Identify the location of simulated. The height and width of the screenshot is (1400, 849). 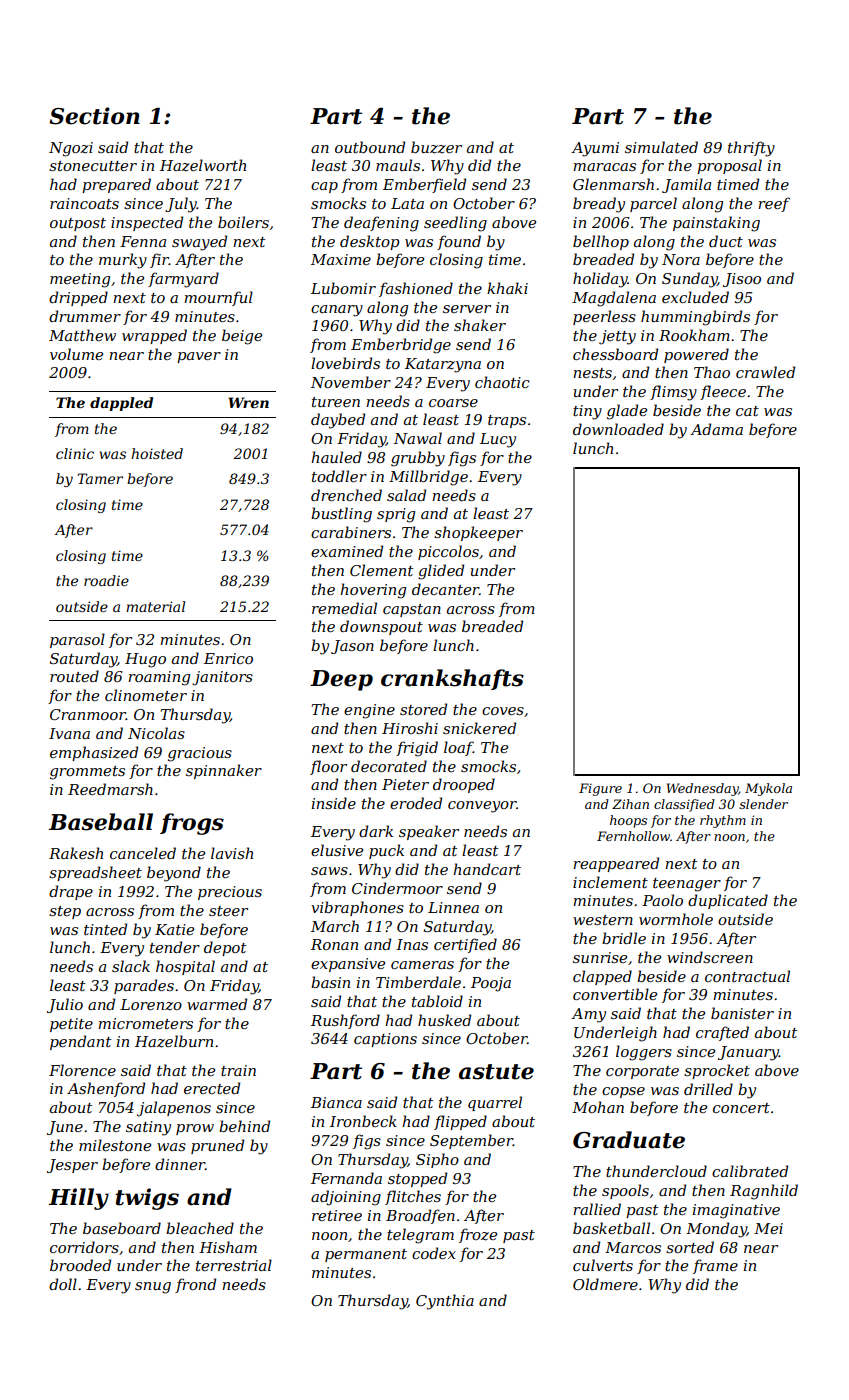
(661, 147).
